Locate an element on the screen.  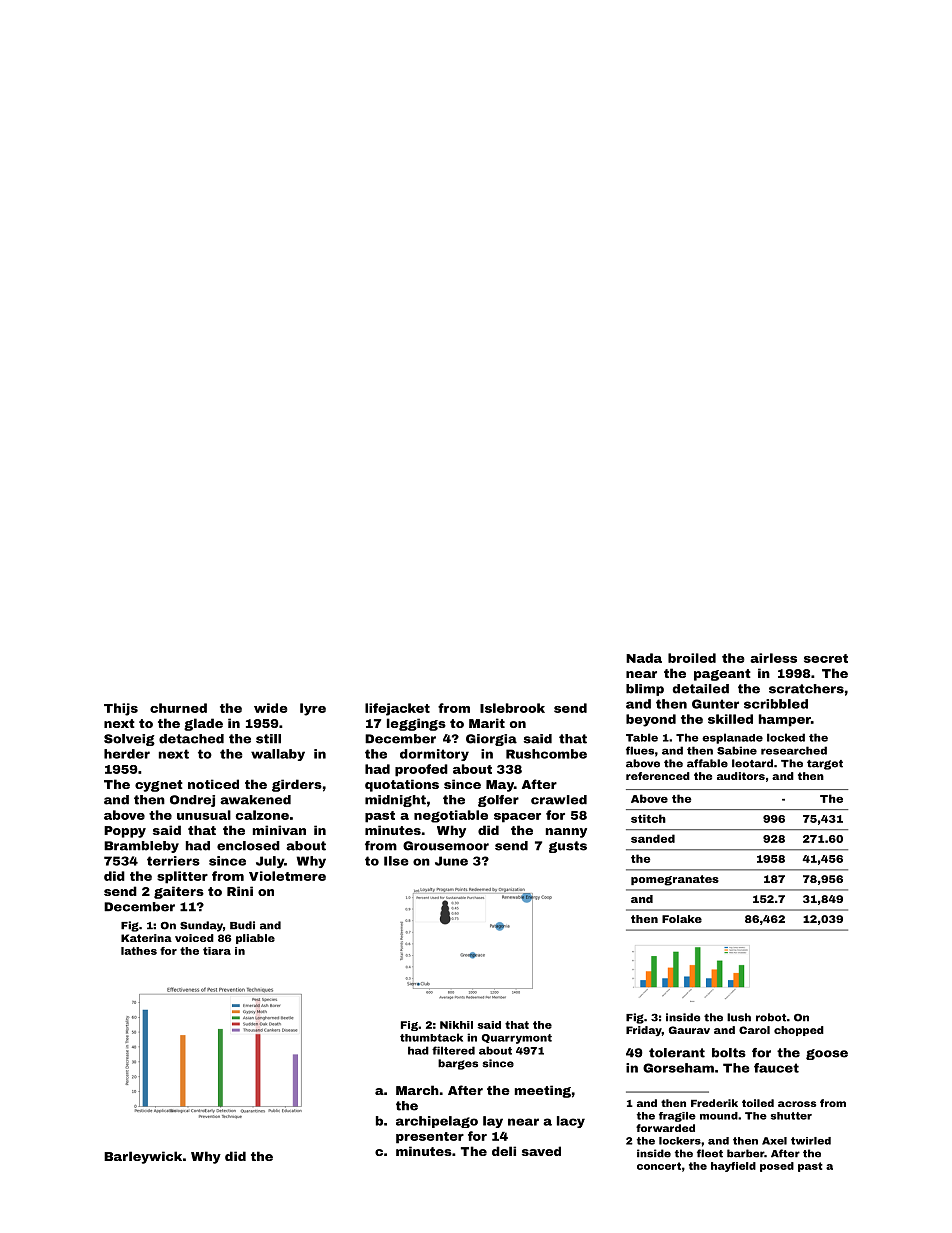
Ilse is located at coordinates (396, 861).
